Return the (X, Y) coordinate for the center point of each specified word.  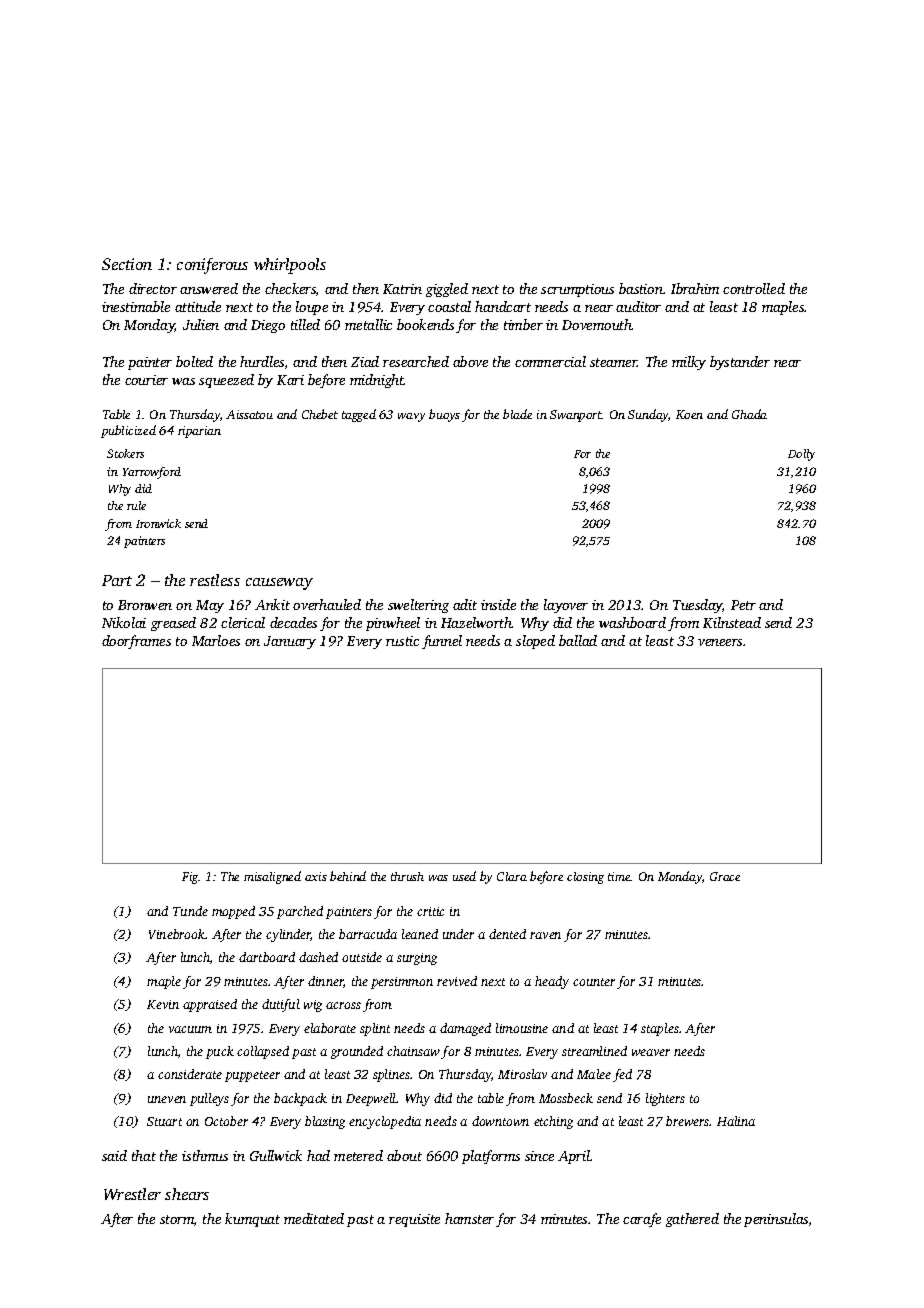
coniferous (212, 266)
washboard (632, 622)
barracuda (368, 934)
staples (660, 1029)
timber (523, 324)
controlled (754, 288)
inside (498, 604)
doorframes (136, 642)
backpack (300, 1099)
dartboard (267, 957)
